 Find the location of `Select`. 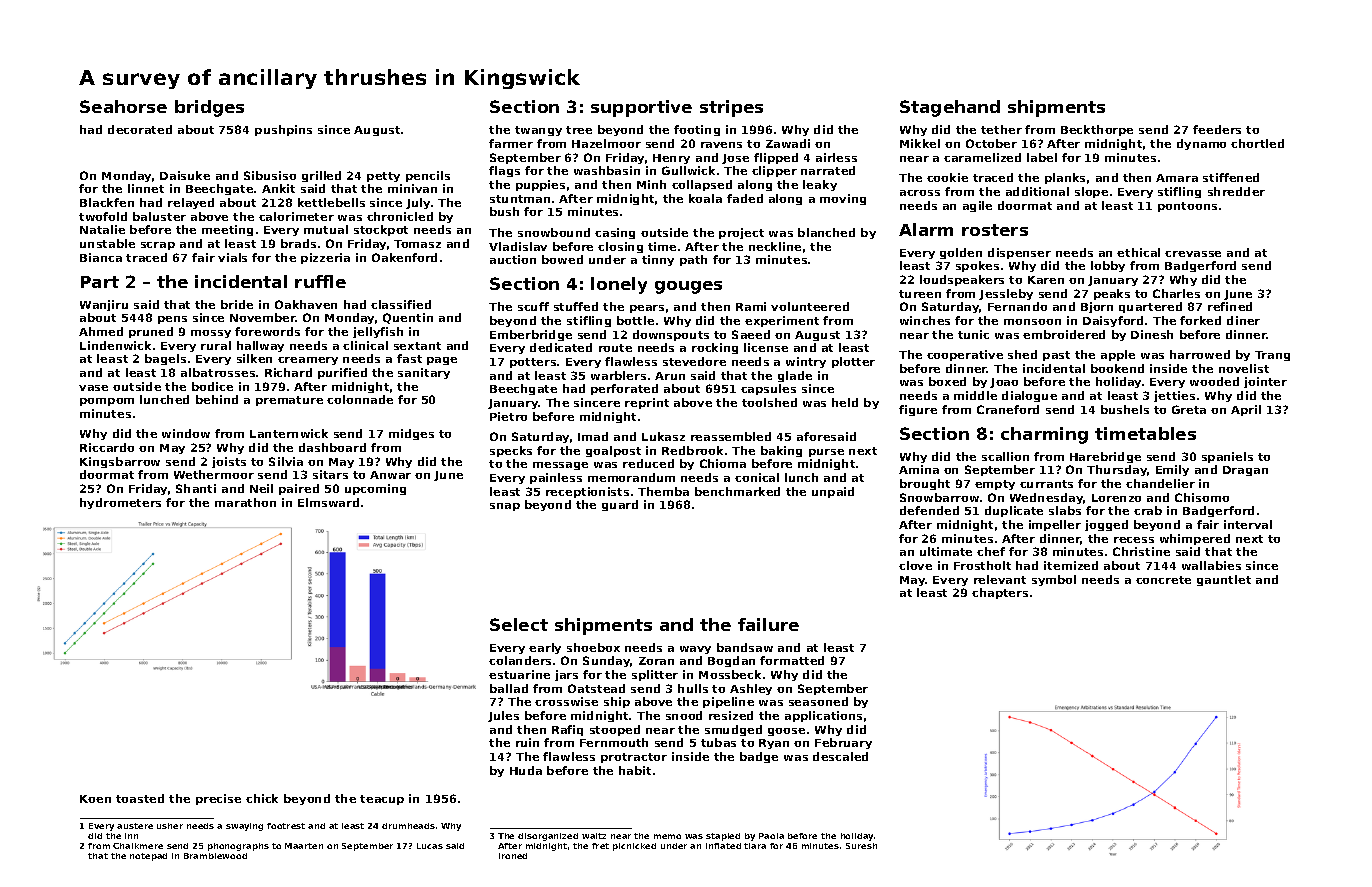

Select is located at coordinates (519, 624).
